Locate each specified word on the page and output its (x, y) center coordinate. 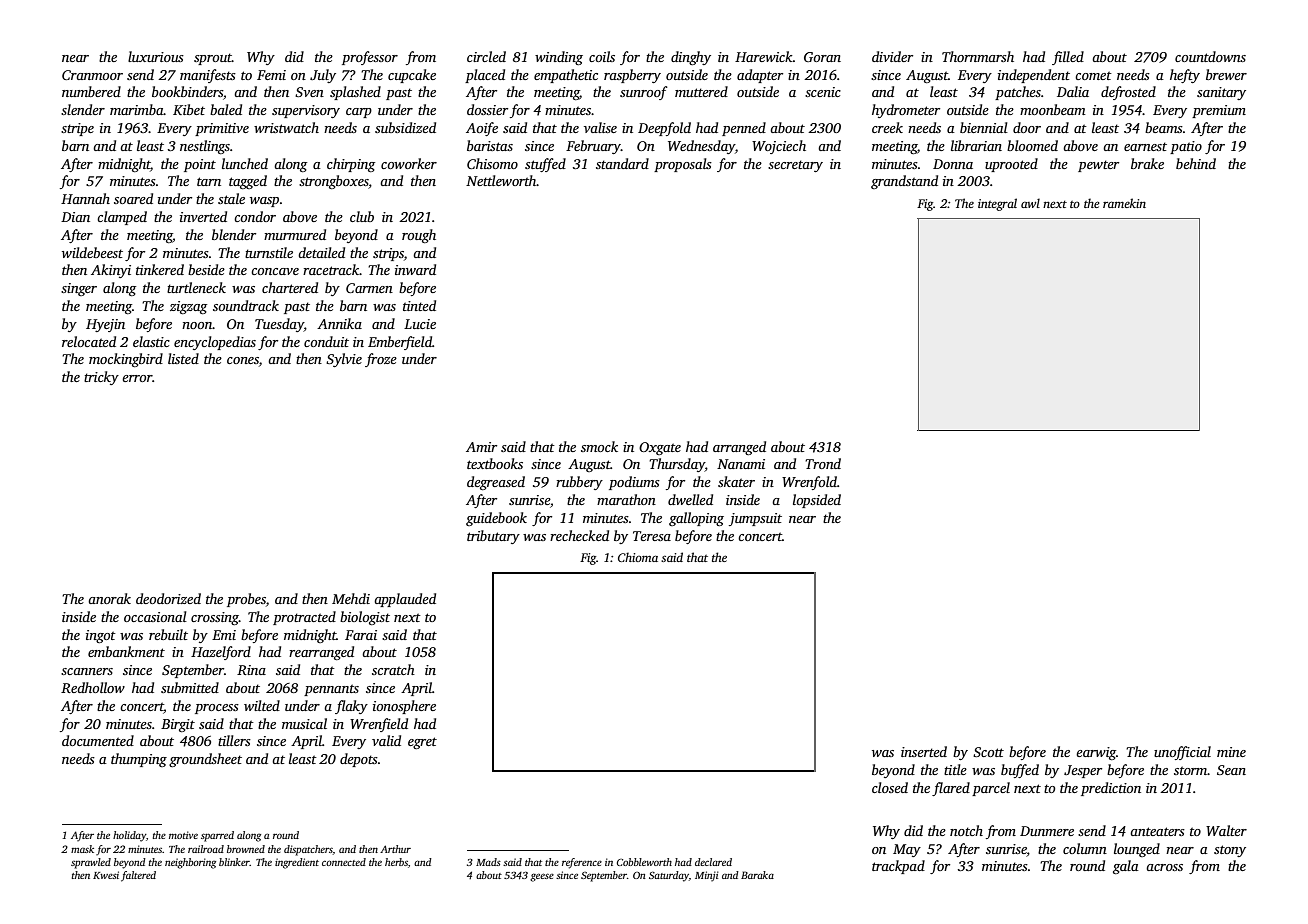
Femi (271, 75)
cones (243, 360)
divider (892, 56)
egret (422, 743)
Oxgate (660, 448)
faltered (138, 876)
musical (304, 723)
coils (602, 56)
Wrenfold (809, 483)
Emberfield (400, 343)
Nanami (741, 464)
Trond (823, 463)
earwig (1096, 753)
